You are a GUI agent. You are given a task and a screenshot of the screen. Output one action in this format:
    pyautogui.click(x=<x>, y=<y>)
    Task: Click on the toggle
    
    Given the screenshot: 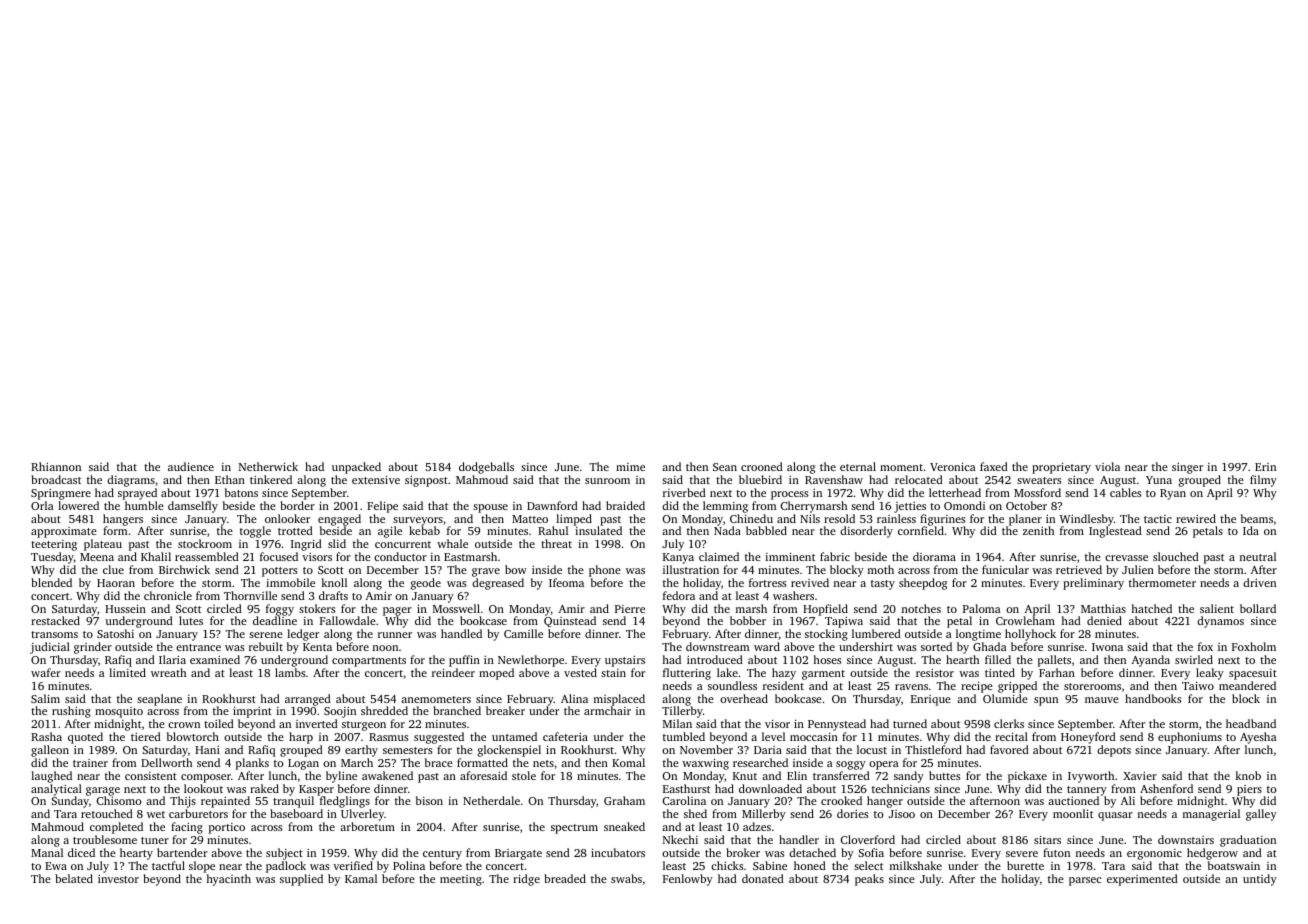 What is the action you would take?
    pyautogui.click(x=255, y=532)
